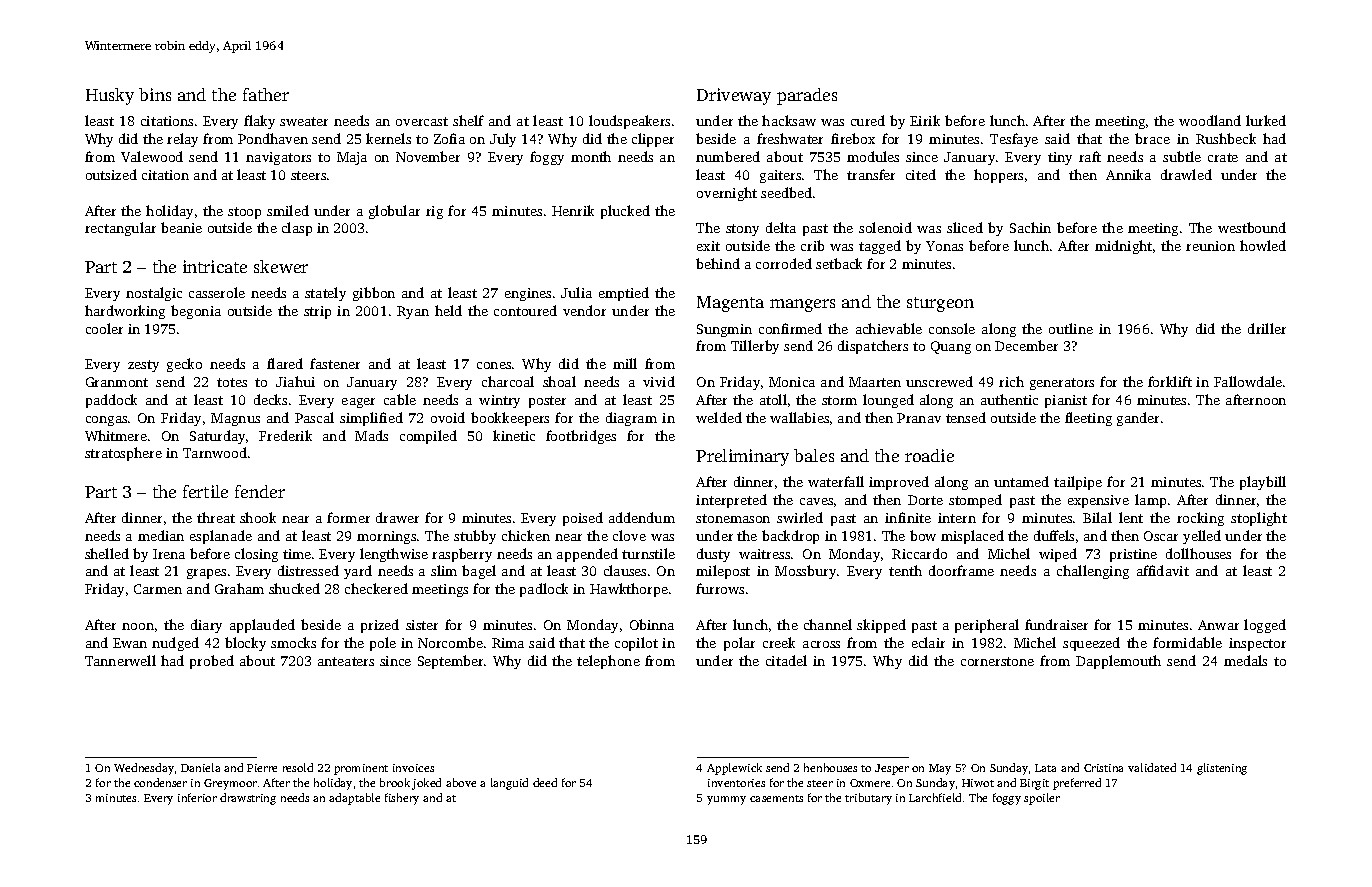 The width and height of the page is (1372, 887). What do you see at coordinates (636, 644) in the page?
I see `copilot` at bounding box center [636, 644].
